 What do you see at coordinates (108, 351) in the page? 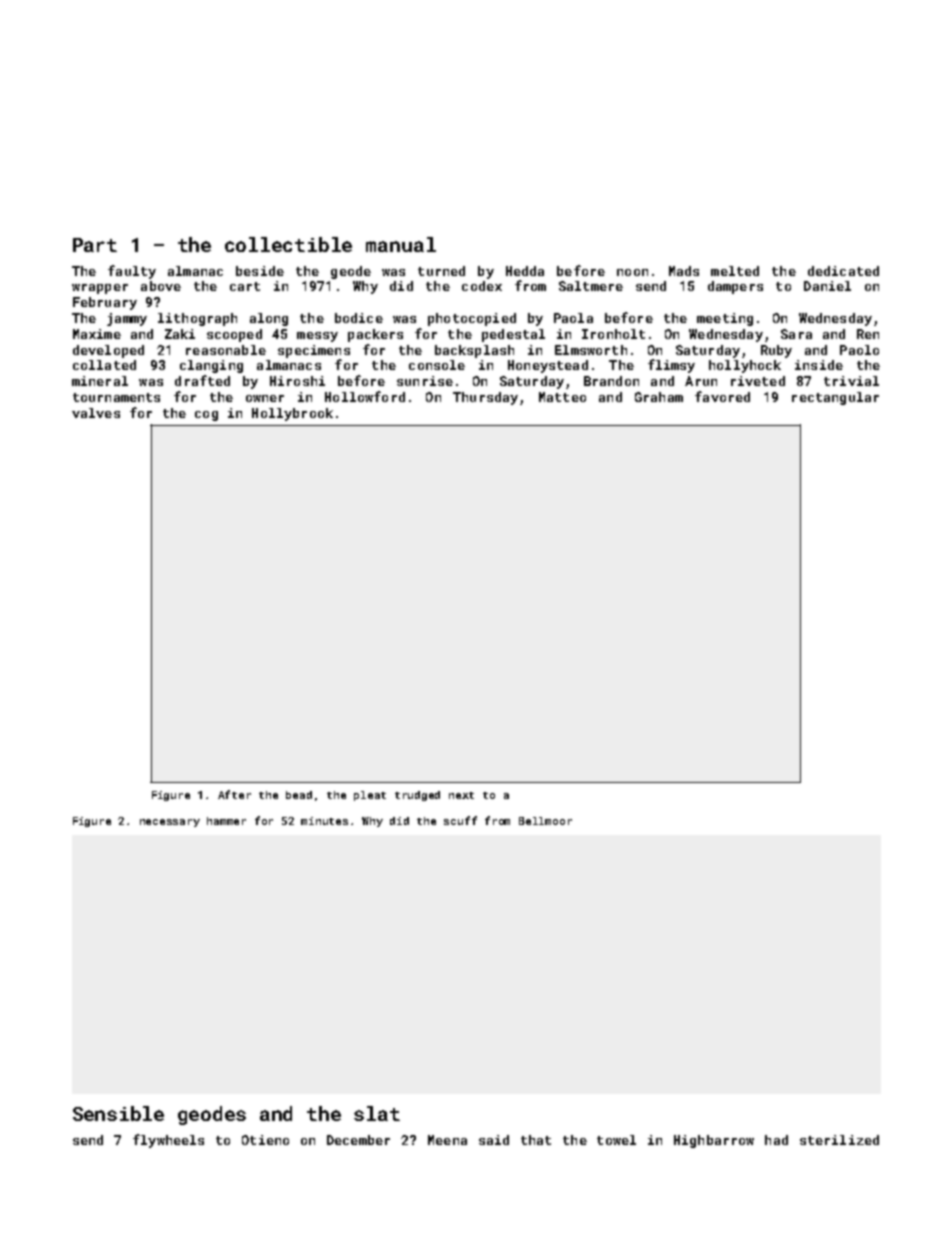
I see `developed` at bounding box center [108, 351].
